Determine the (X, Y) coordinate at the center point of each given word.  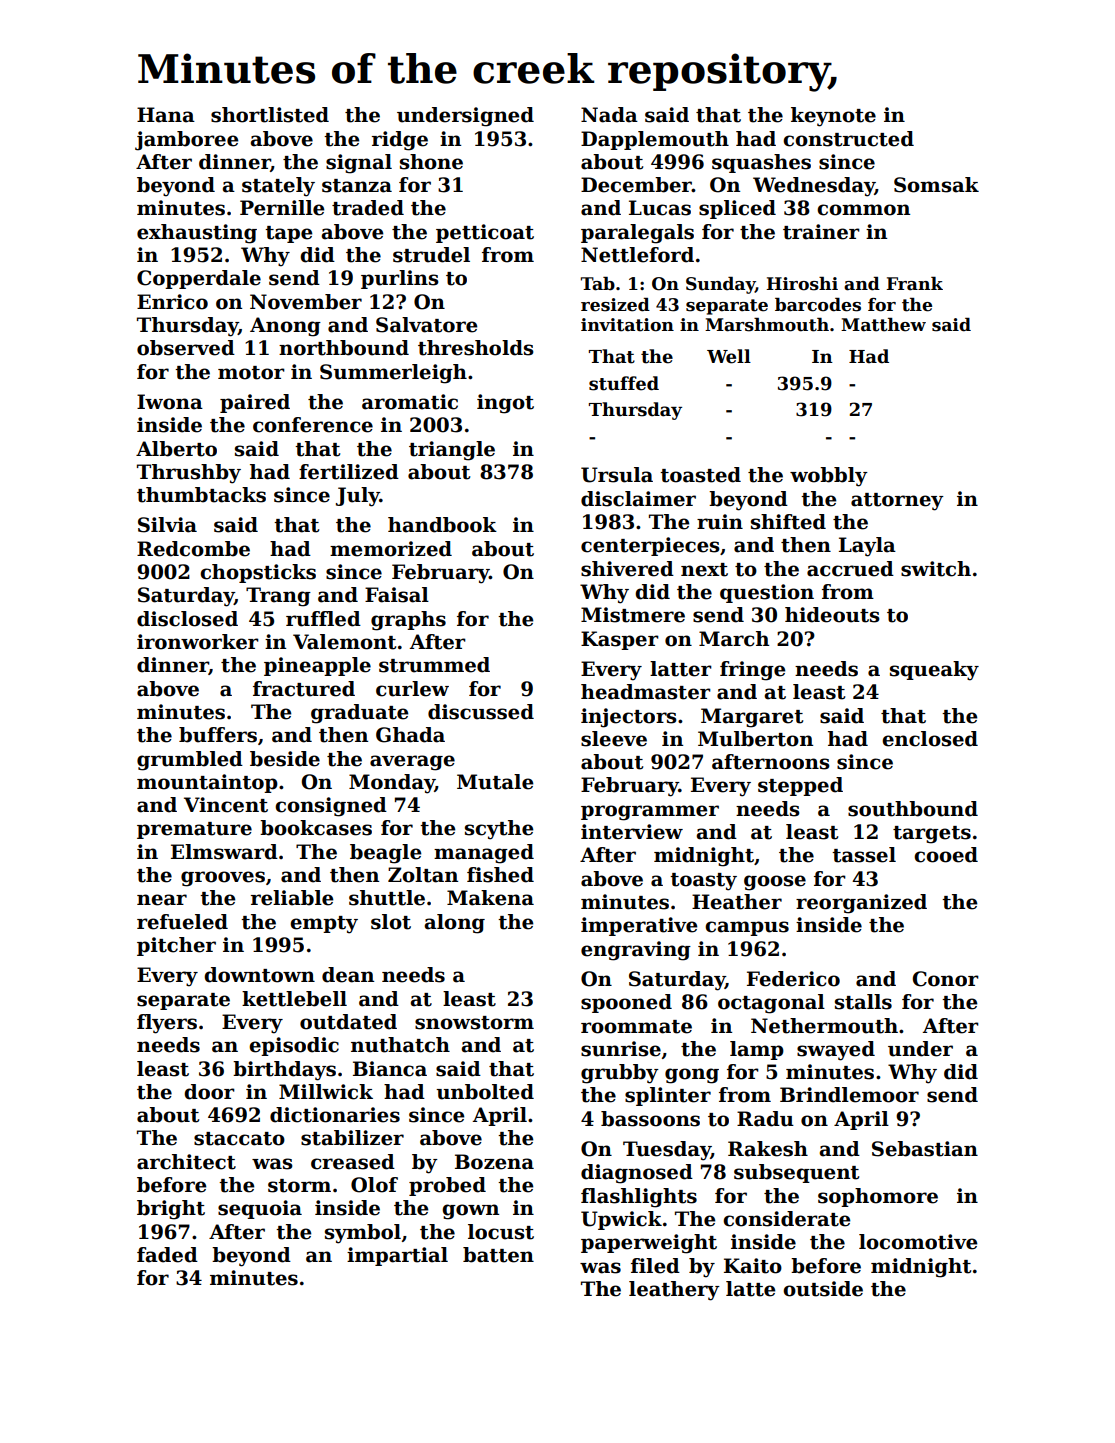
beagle (385, 854)
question (767, 593)
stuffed (624, 383)
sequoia (260, 1209)
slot (391, 922)
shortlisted (270, 115)
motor (251, 373)
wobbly (829, 477)
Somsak (936, 185)
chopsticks (258, 573)
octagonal (771, 1004)
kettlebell (294, 999)
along (454, 924)
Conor (946, 979)
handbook (442, 525)
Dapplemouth (655, 140)
